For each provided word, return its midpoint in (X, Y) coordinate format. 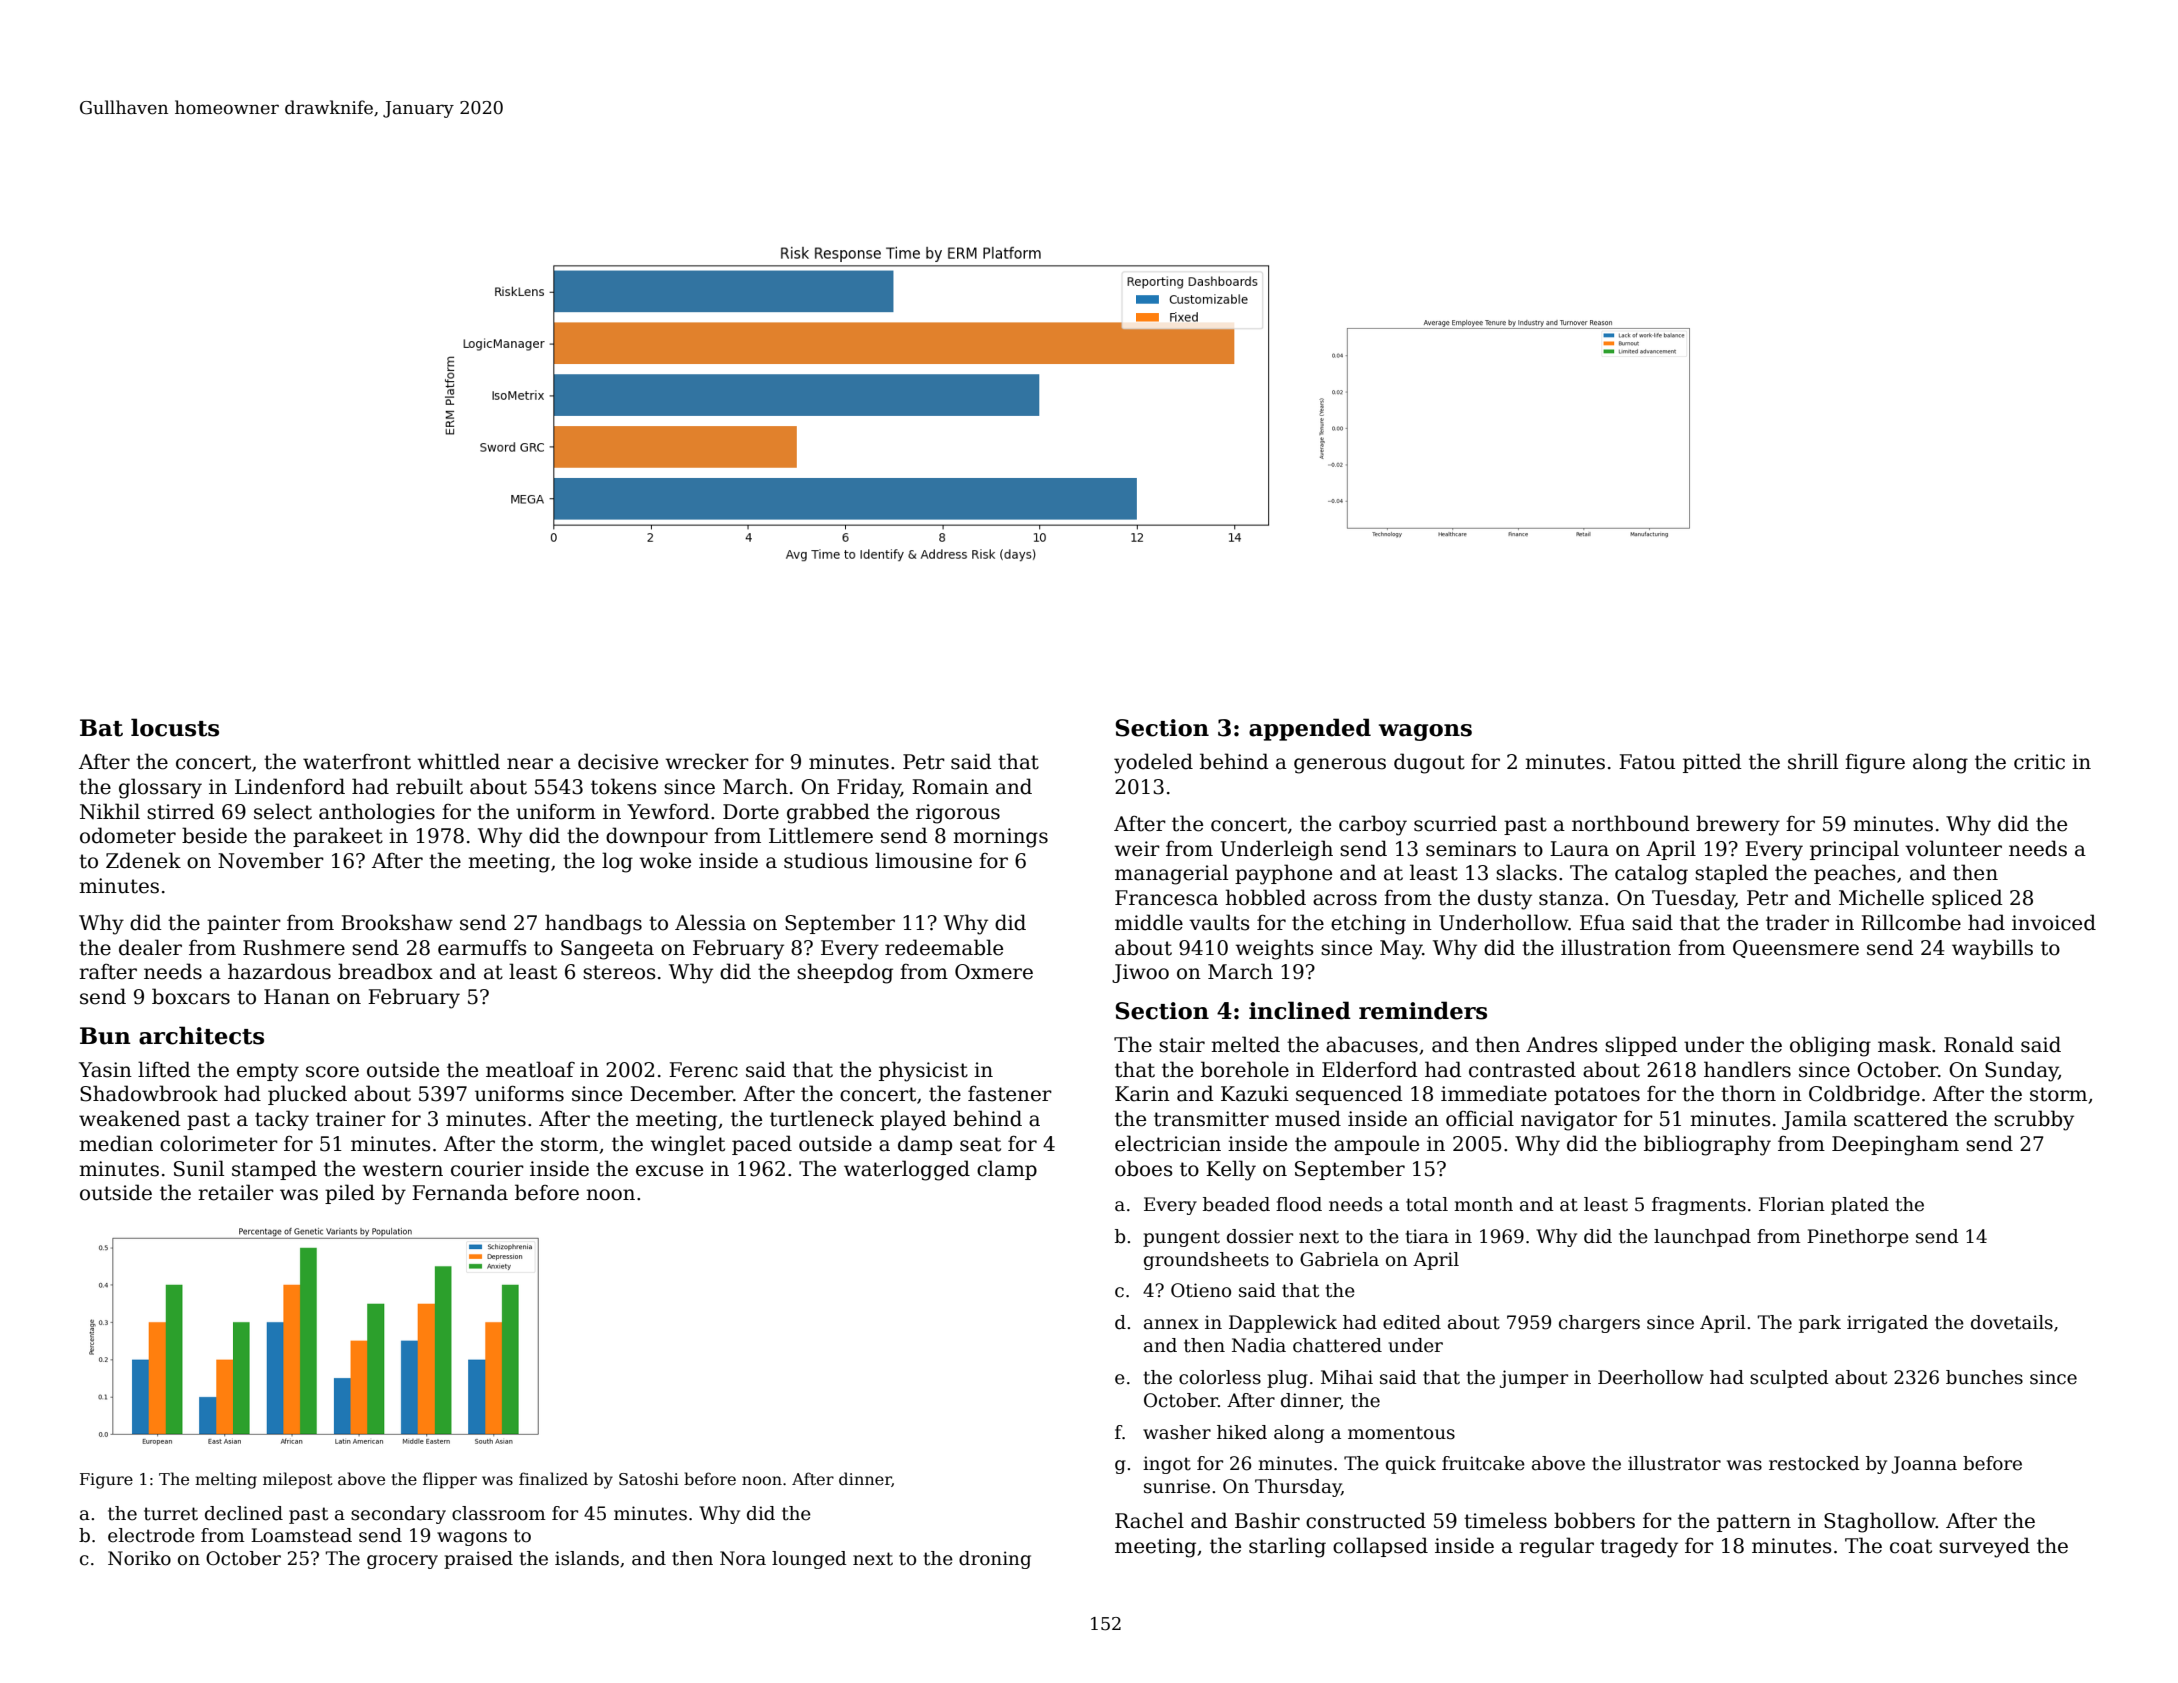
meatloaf (530, 1069)
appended (1310, 729)
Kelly (1231, 1170)
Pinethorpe (1858, 1238)
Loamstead (301, 1535)
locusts (175, 727)
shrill (1813, 761)
